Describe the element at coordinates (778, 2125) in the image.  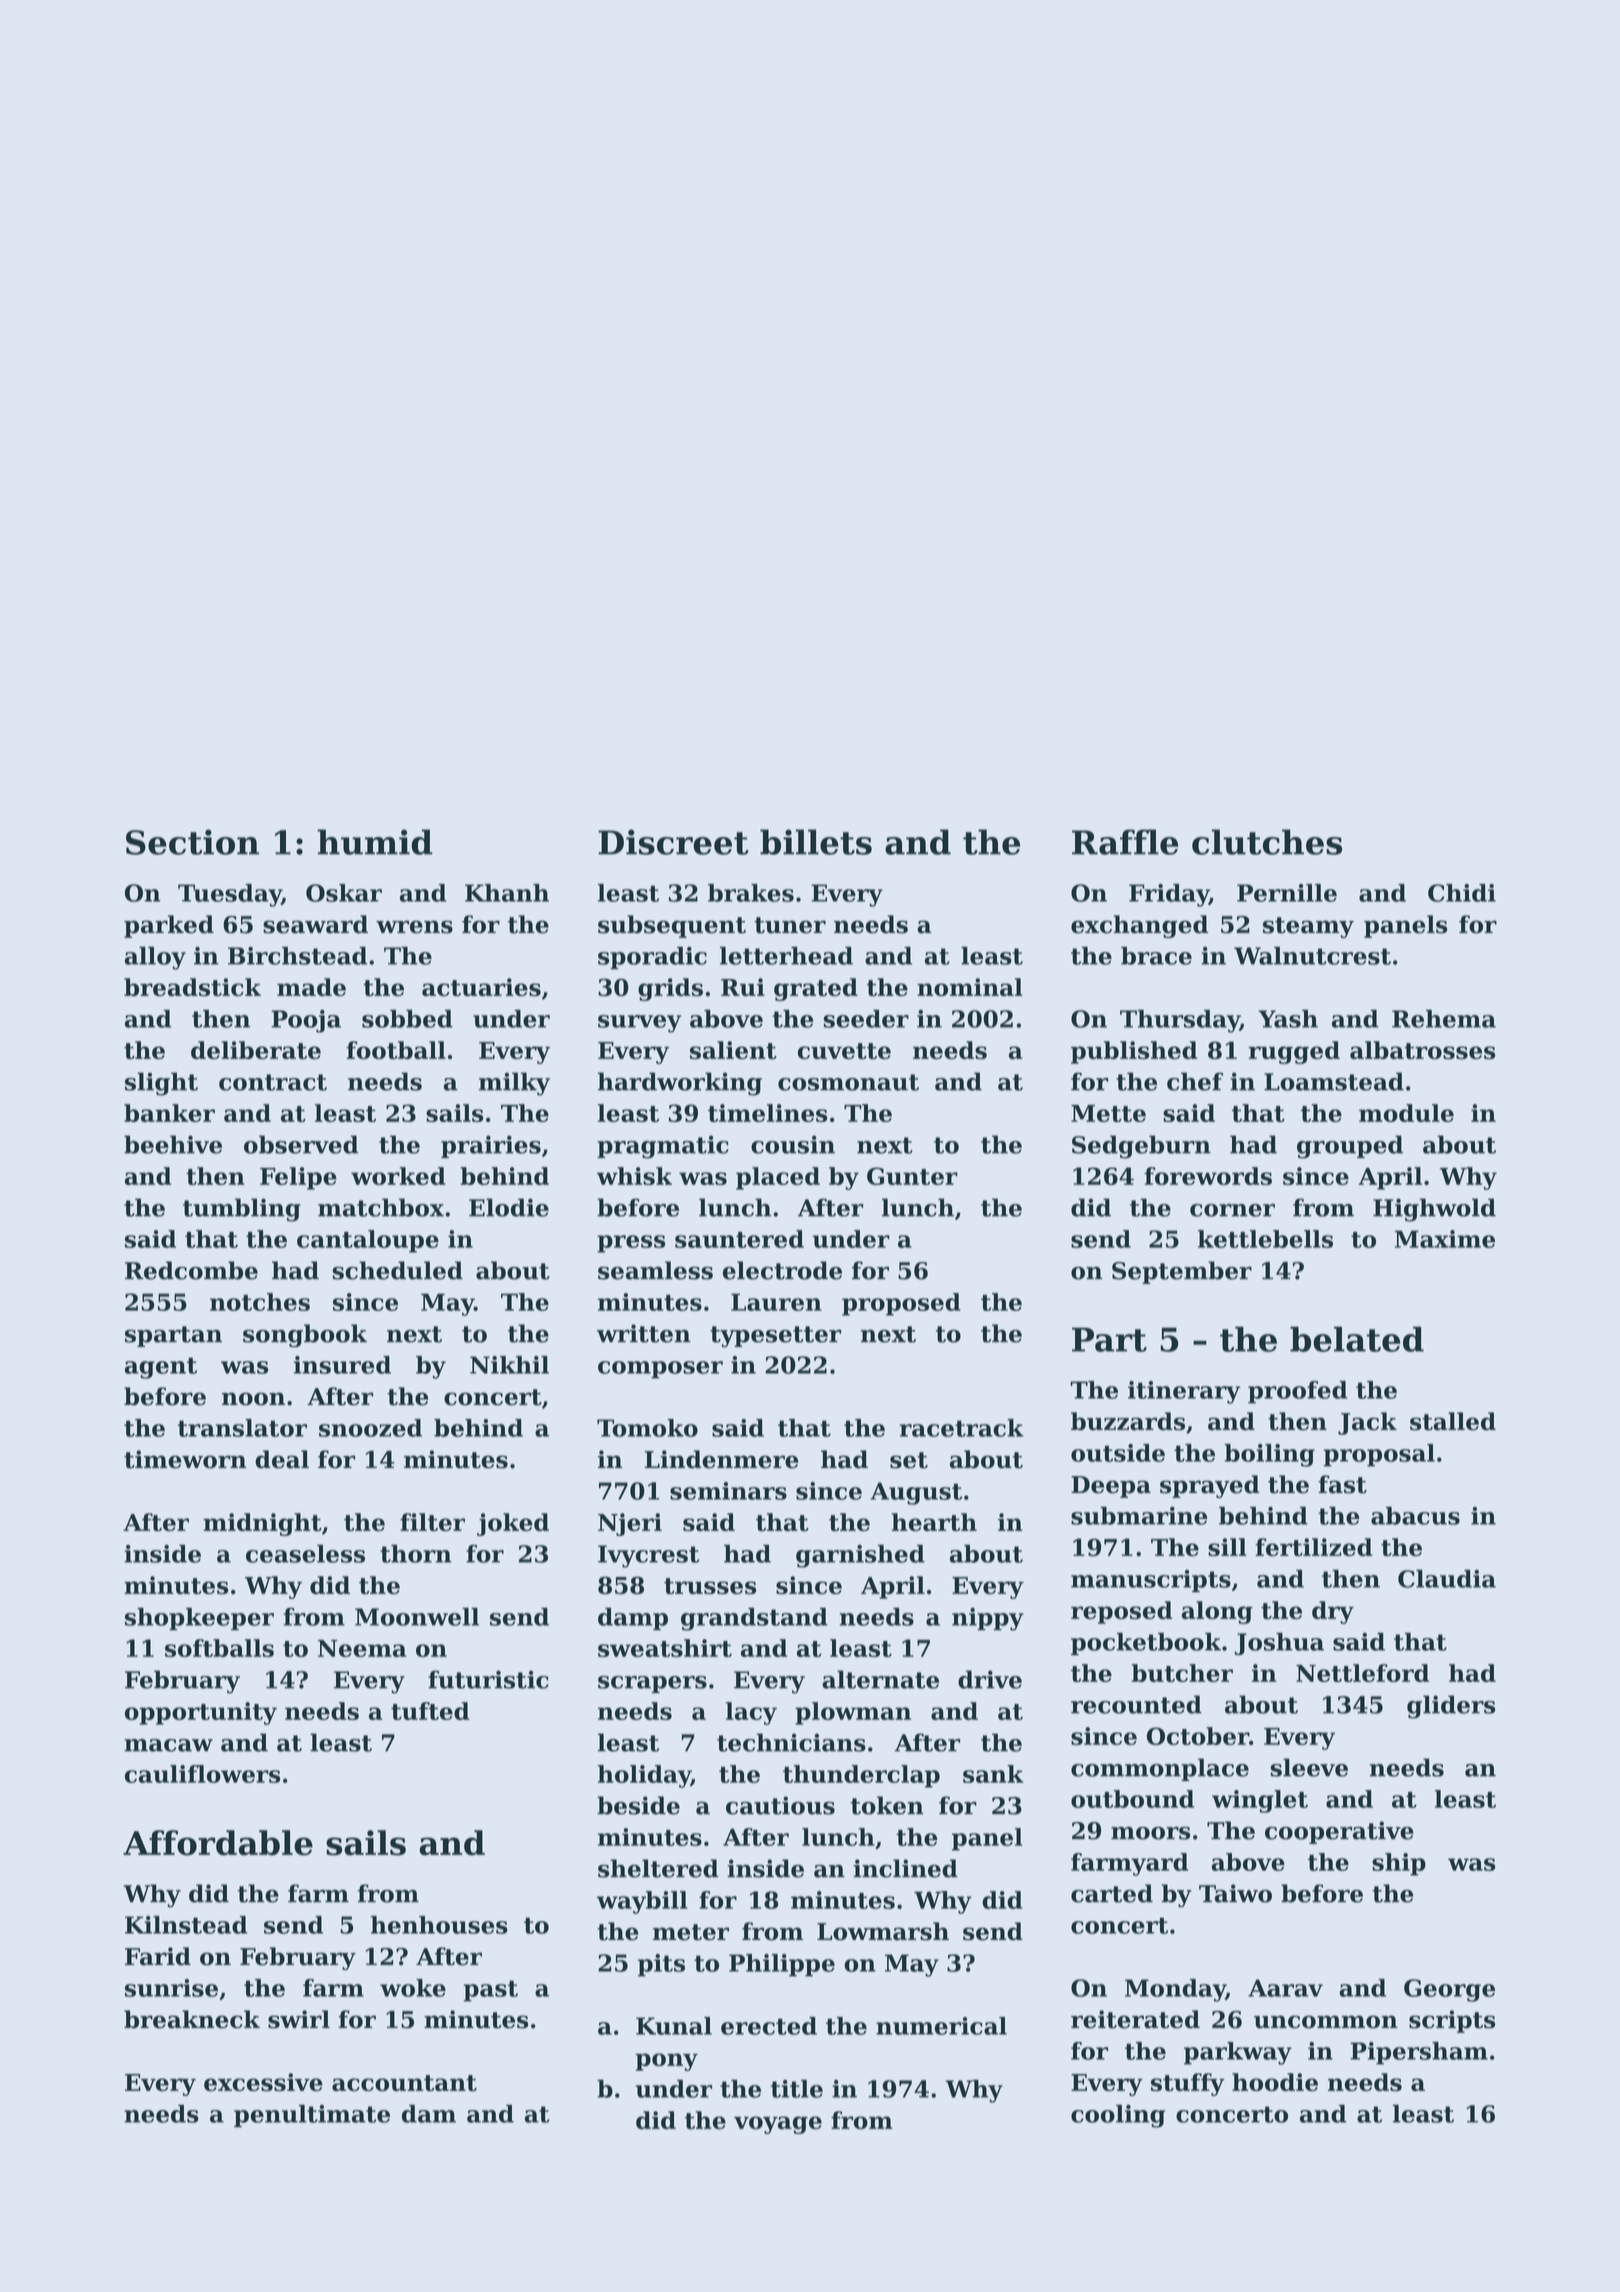
I see `voyage` at that location.
